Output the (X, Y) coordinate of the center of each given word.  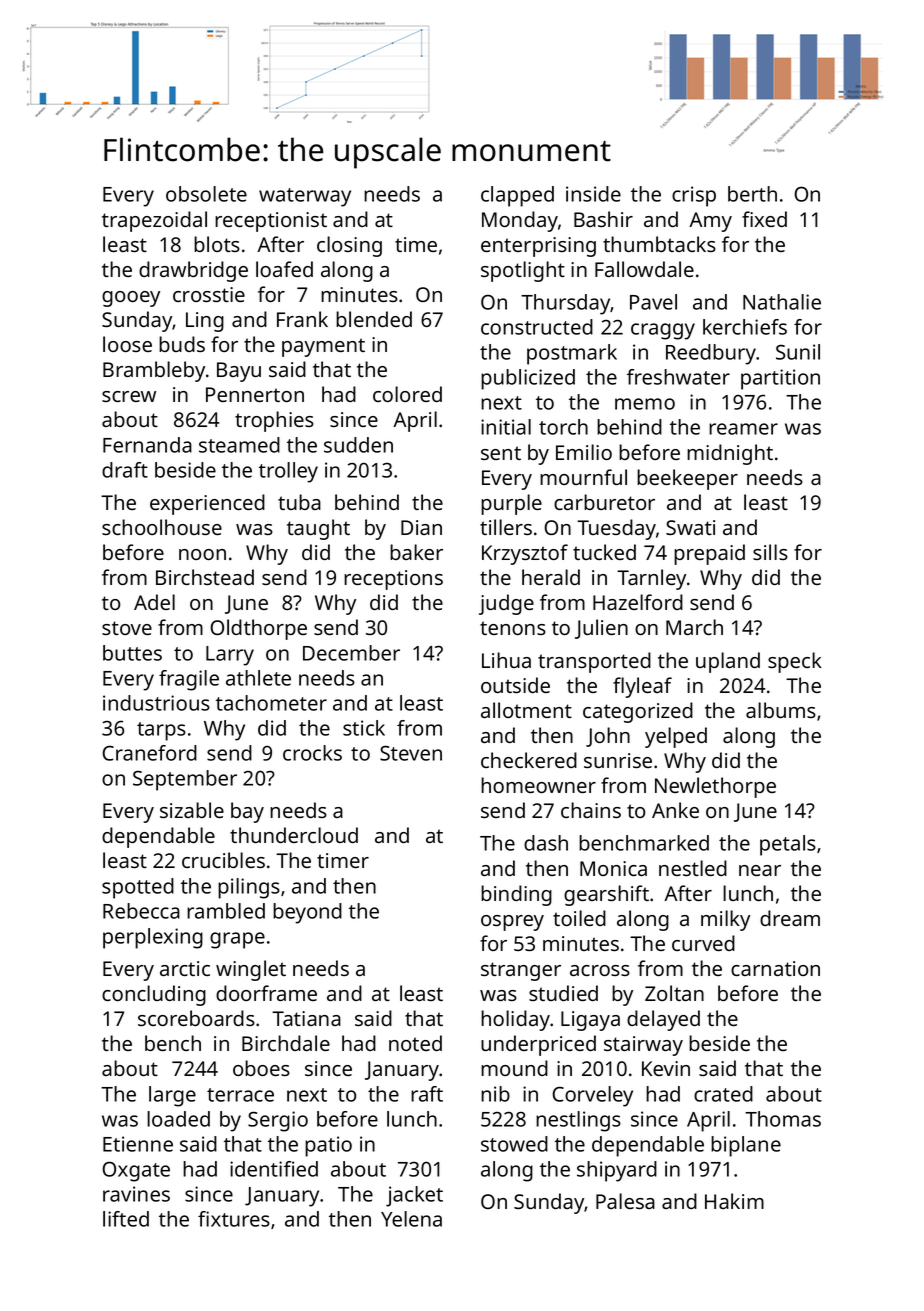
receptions (393, 580)
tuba (299, 502)
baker (416, 552)
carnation (775, 968)
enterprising (538, 247)
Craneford (149, 753)
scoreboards (196, 1018)
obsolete (206, 194)
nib (495, 1094)
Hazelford (638, 602)
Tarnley (651, 579)
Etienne (138, 1144)
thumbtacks (659, 244)
